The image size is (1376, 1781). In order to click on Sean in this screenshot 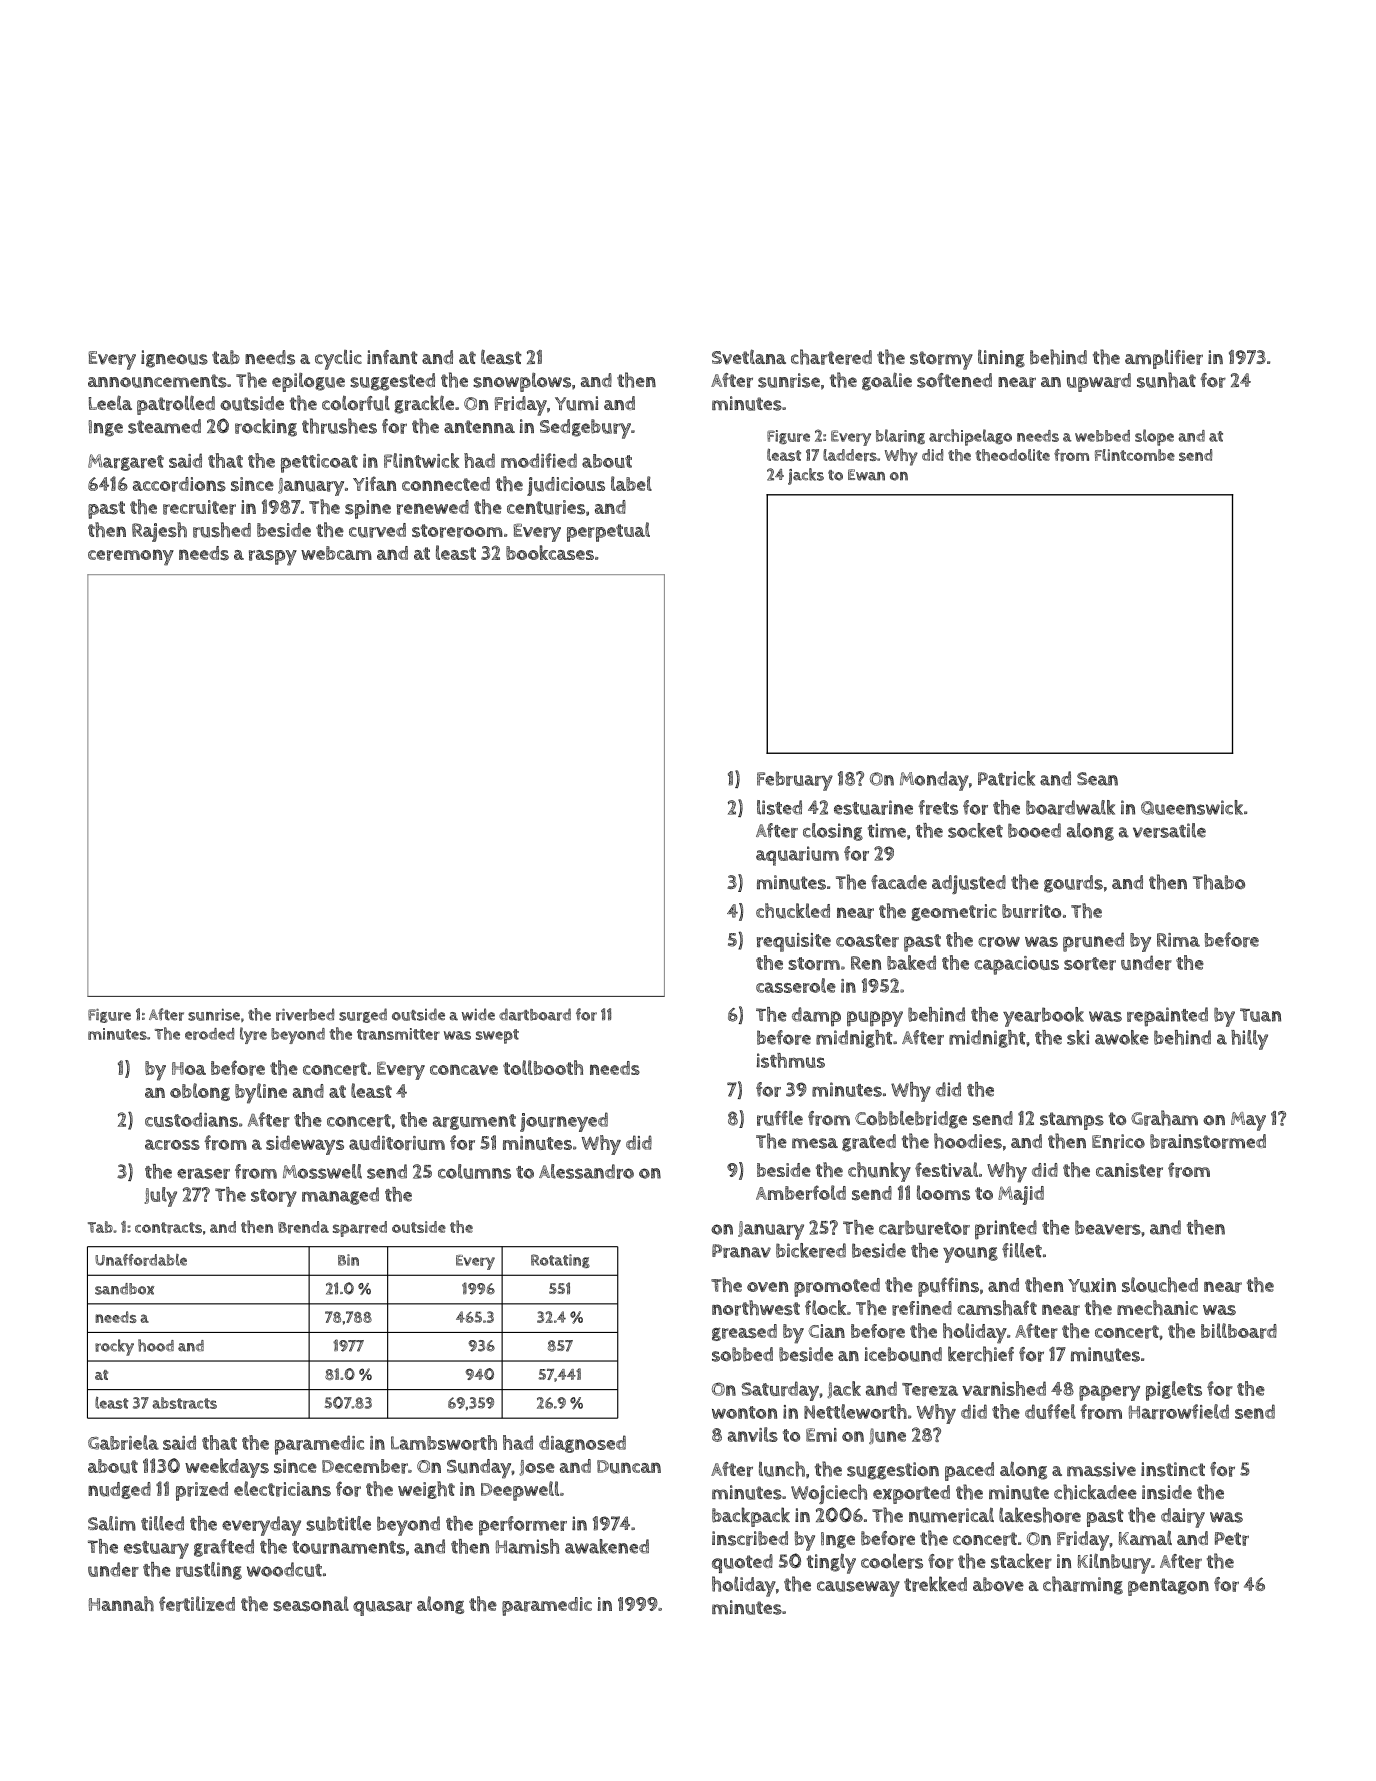, I will do `click(1097, 779)`.
